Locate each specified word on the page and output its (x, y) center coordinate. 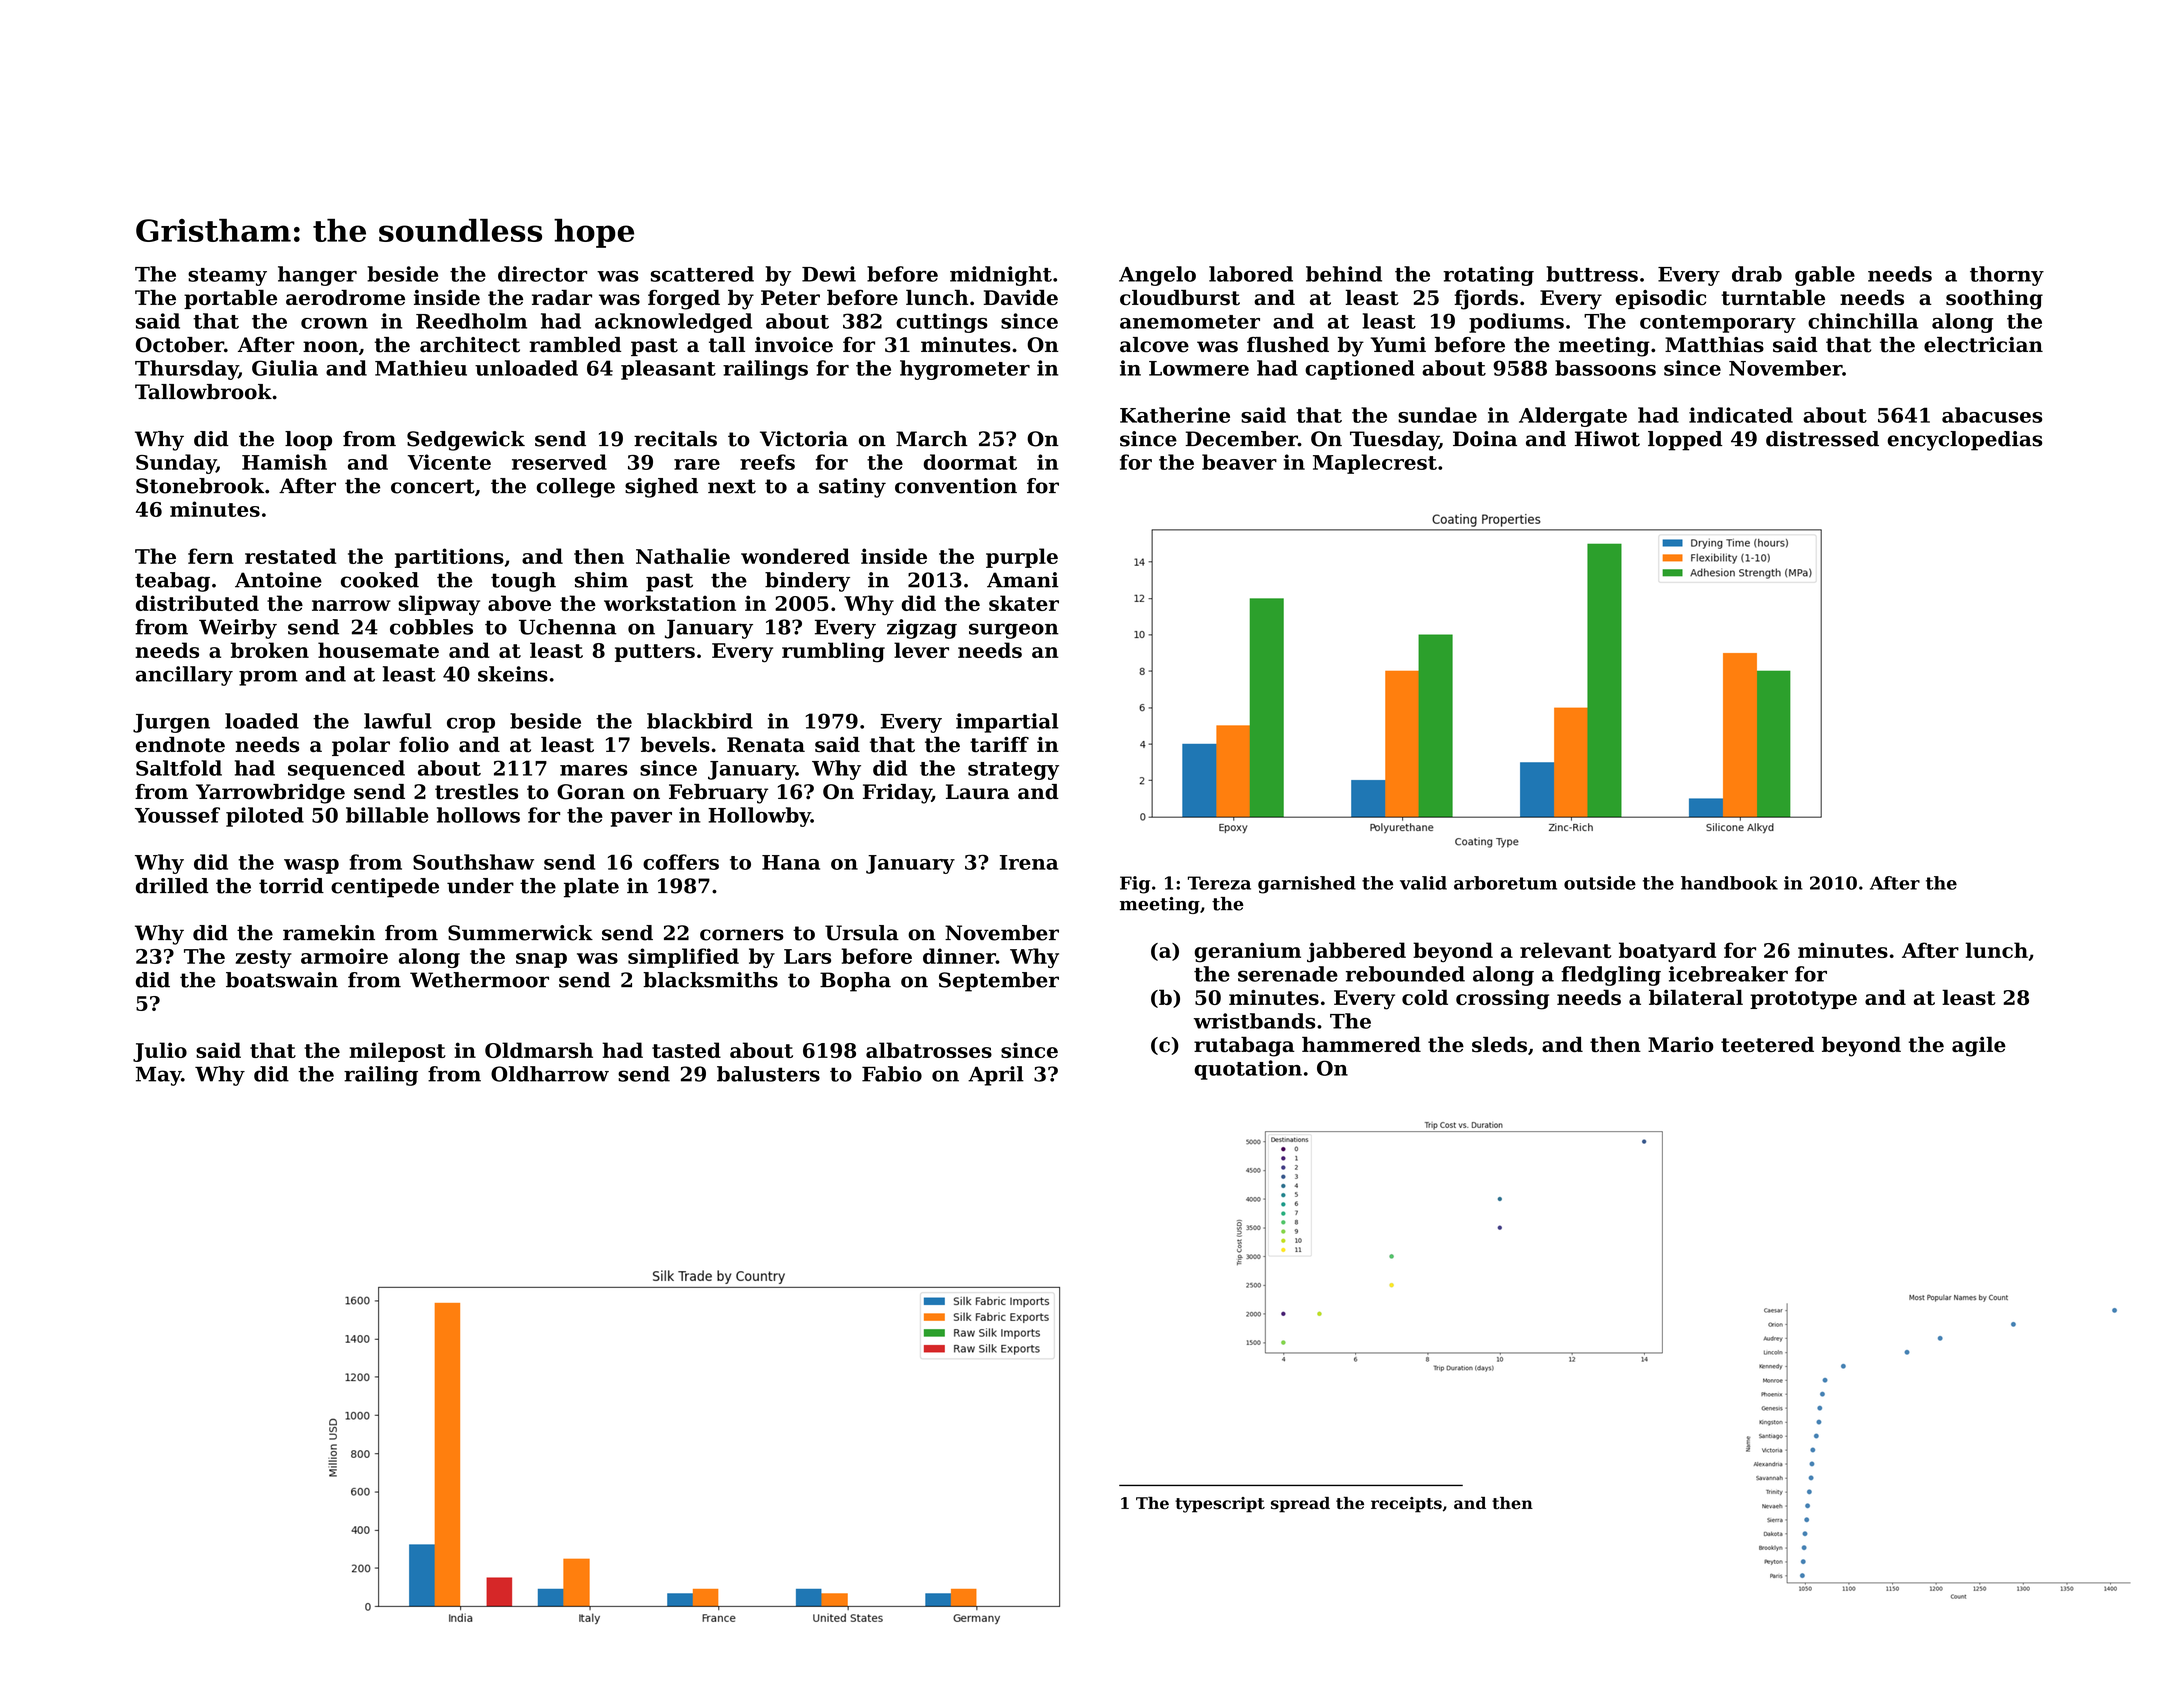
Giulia (285, 368)
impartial (1007, 723)
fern (211, 556)
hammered (1361, 1044)
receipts (1406, 1505)
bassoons (1605, 368)
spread (1300, 1504)
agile (1979, 1046)
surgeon (1014, 631)
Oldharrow (550, 1074)
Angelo (1157, 276)
